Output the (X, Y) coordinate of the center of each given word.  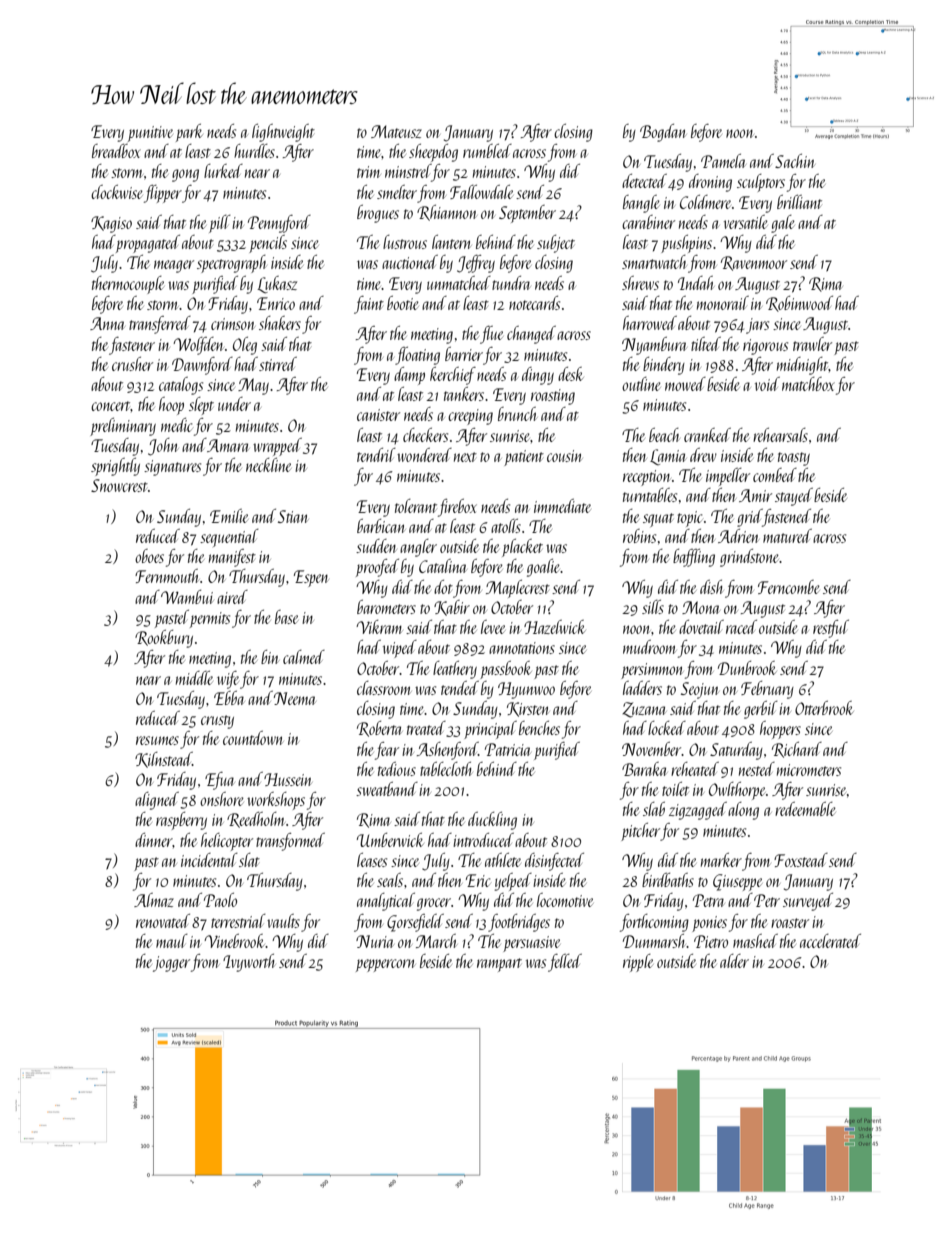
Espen (311, 578)
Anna (107, 323)
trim (368, 172)
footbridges (519, 923)
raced (741, 627)
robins (639, 536)
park (189, 133)
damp (409, 376)
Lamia (668, 457)
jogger (171, 964)
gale (783, 224)
